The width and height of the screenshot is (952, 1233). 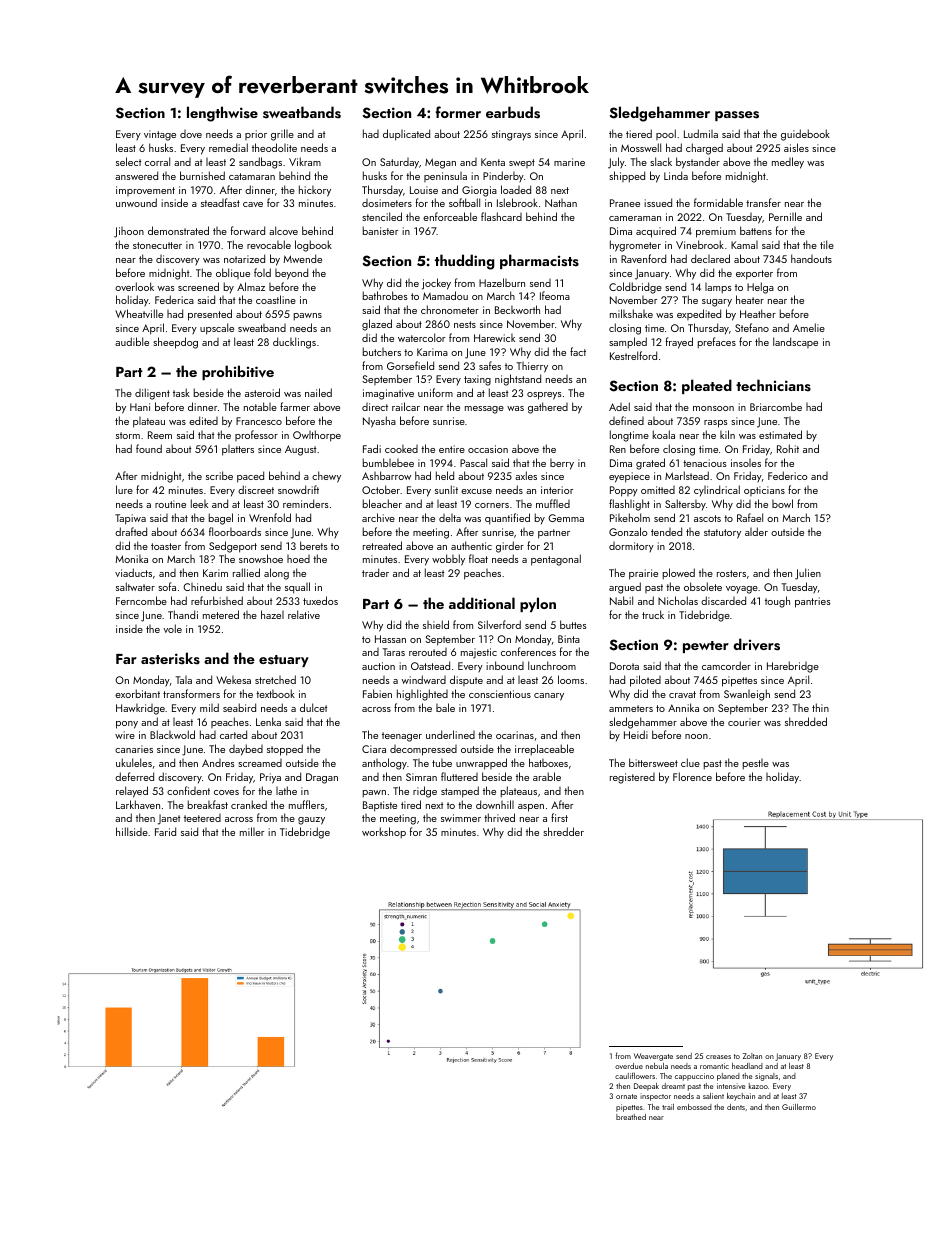 What do you see at coordinates (305, 161) in the screenshot?
I see `Vikram` at bounding box center [305, 161].
